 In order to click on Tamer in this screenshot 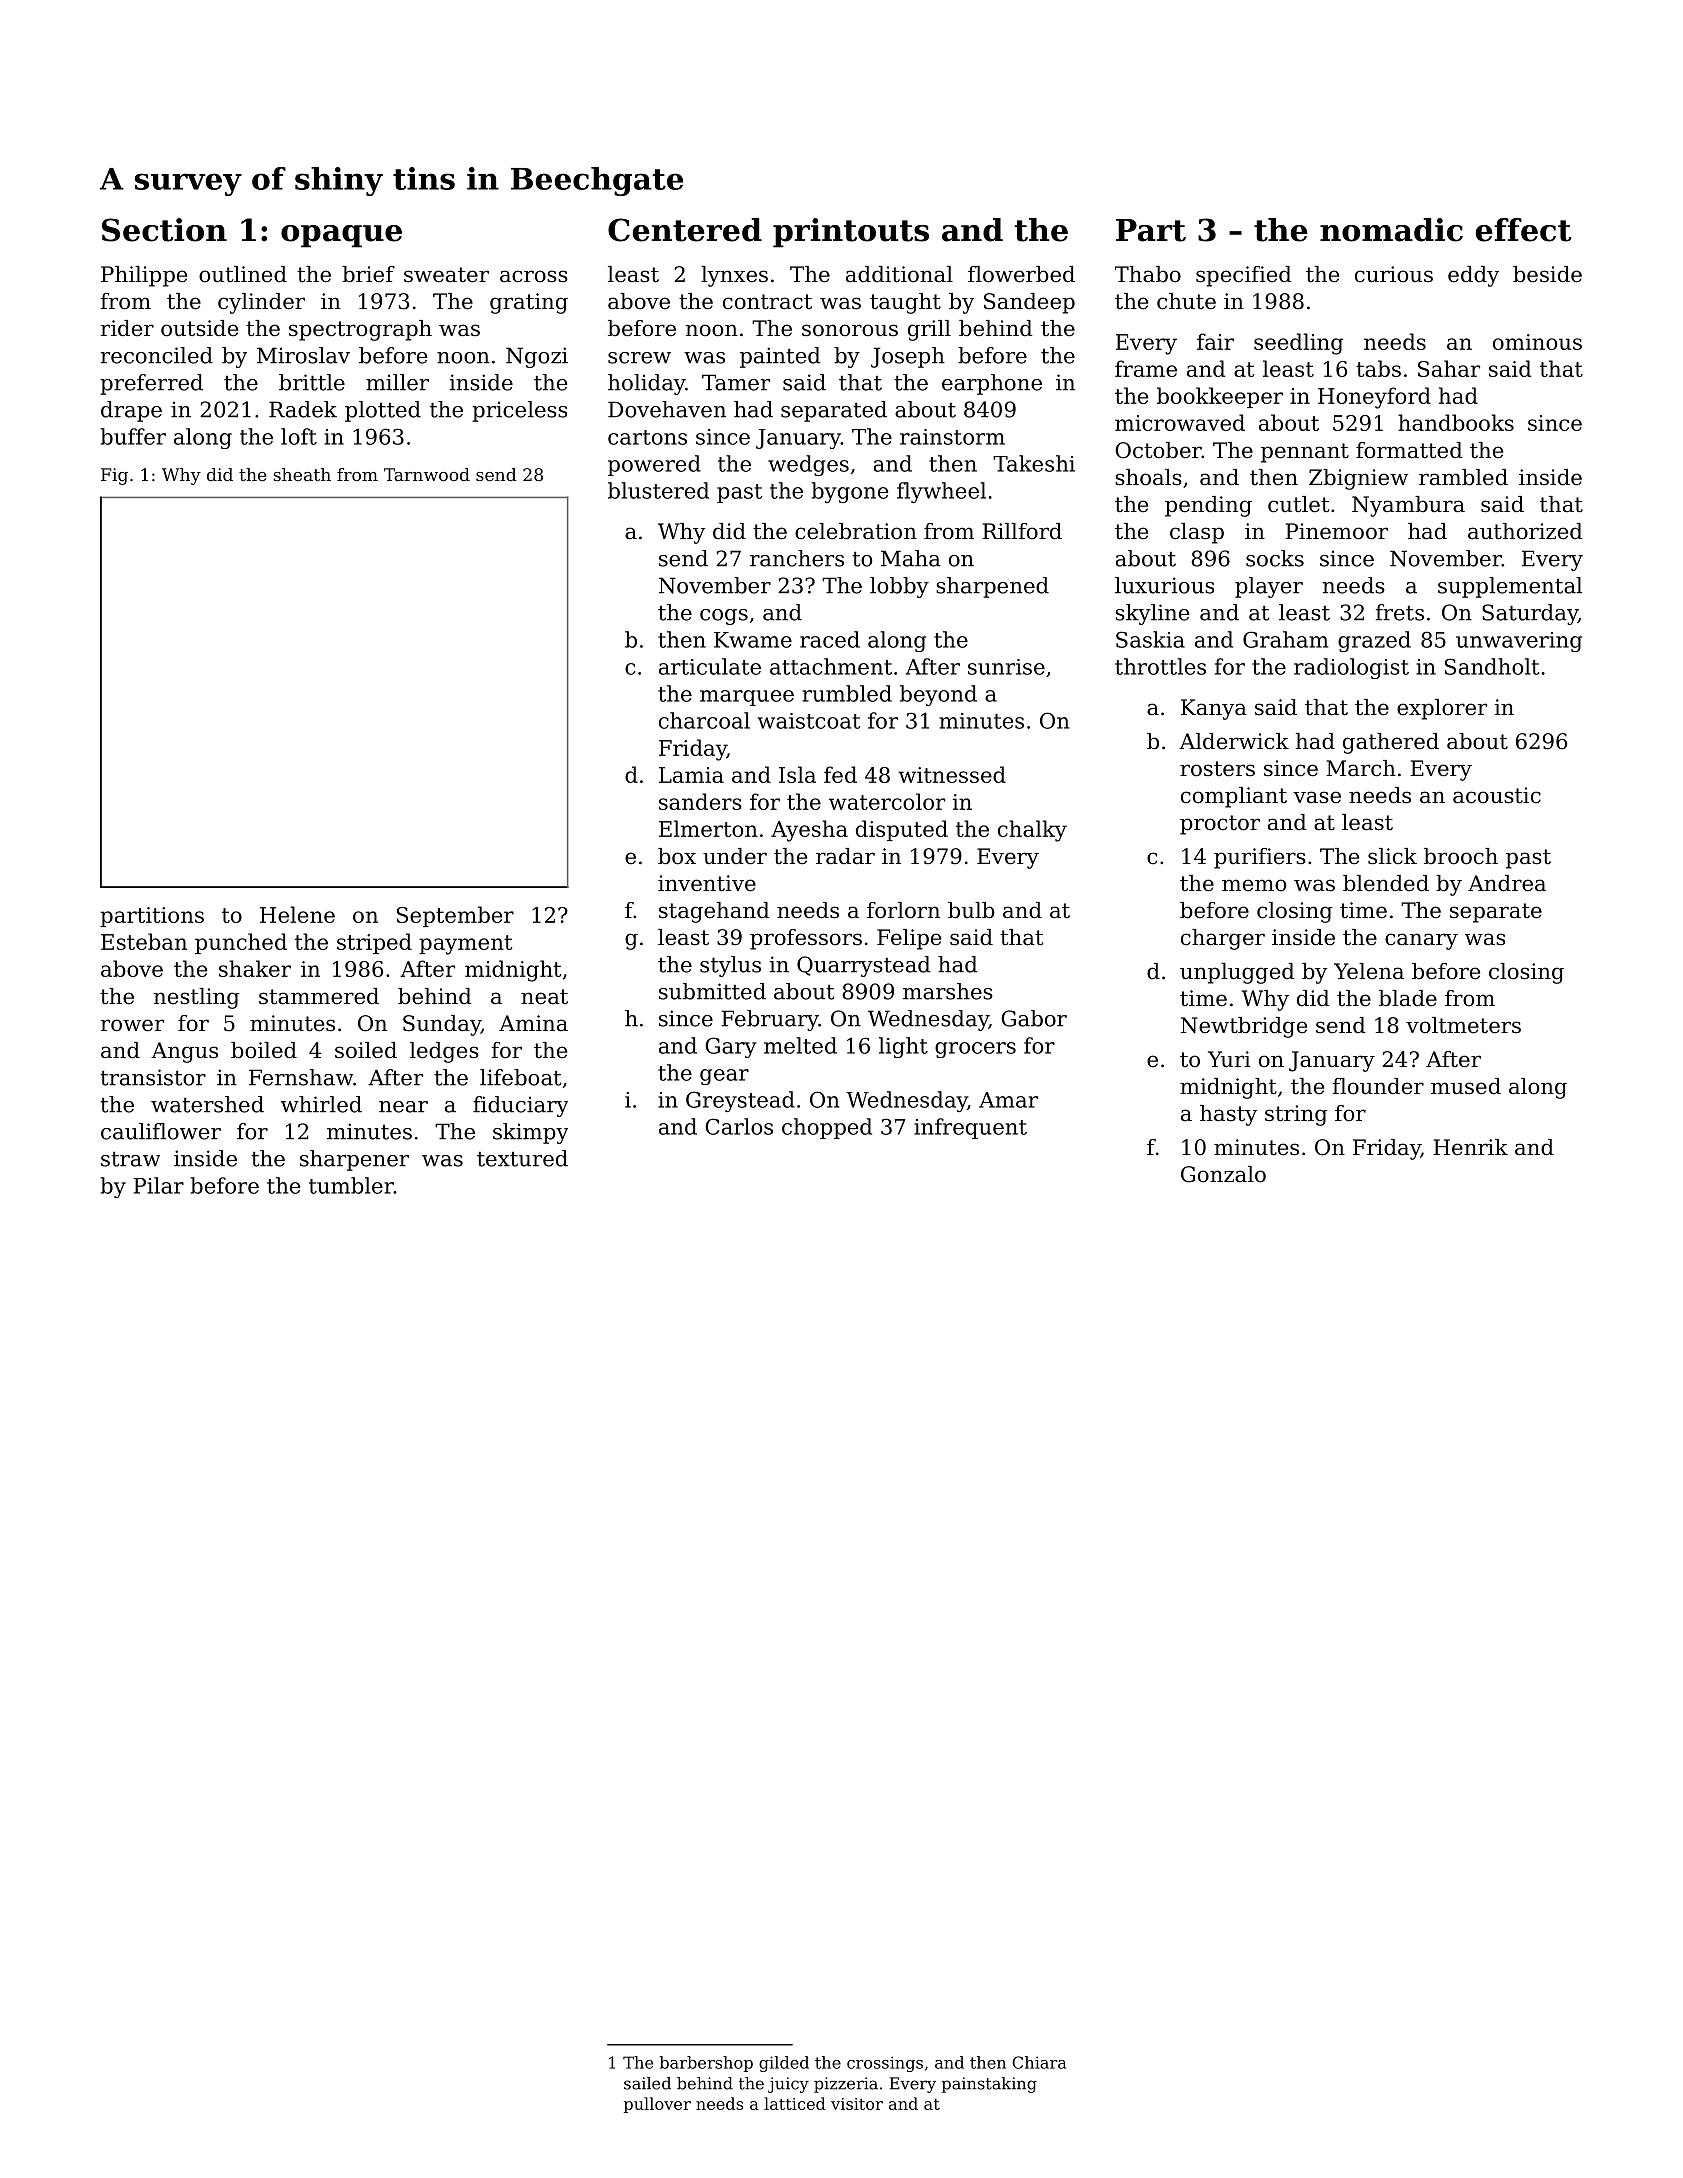, I will do `click(736, 382)`.
